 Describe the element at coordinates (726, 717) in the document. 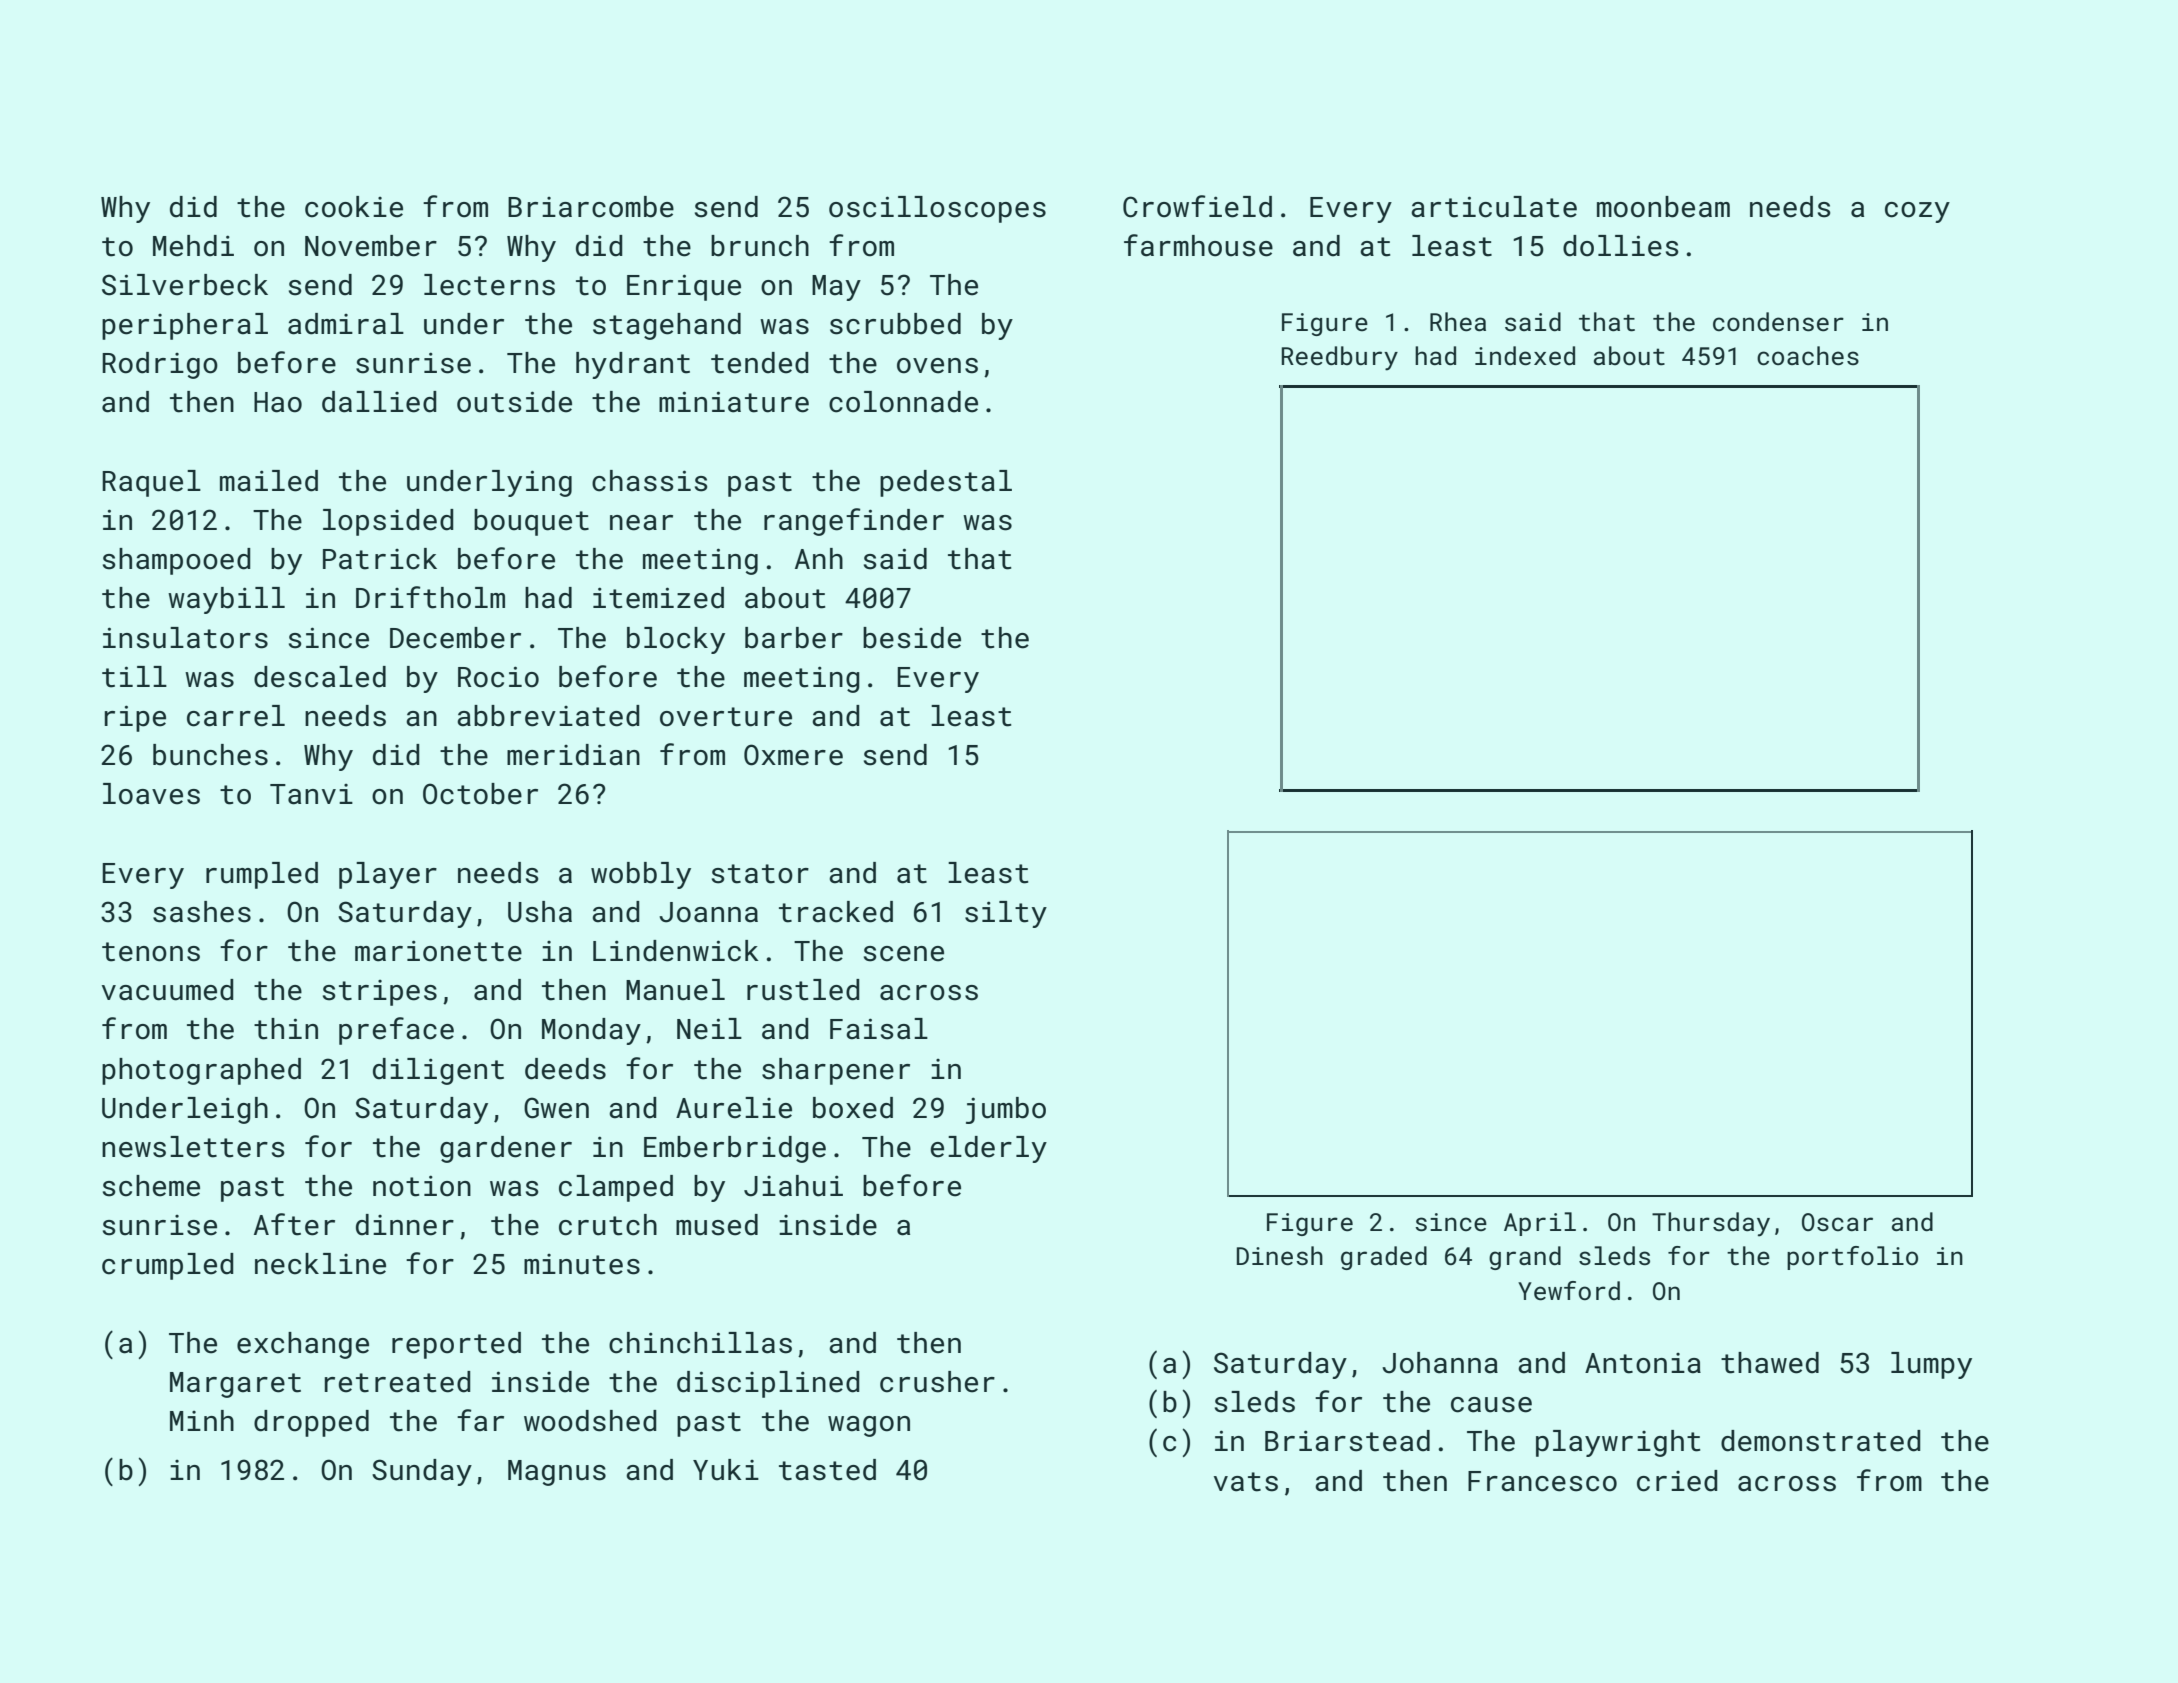

I see `overture` at that location.
